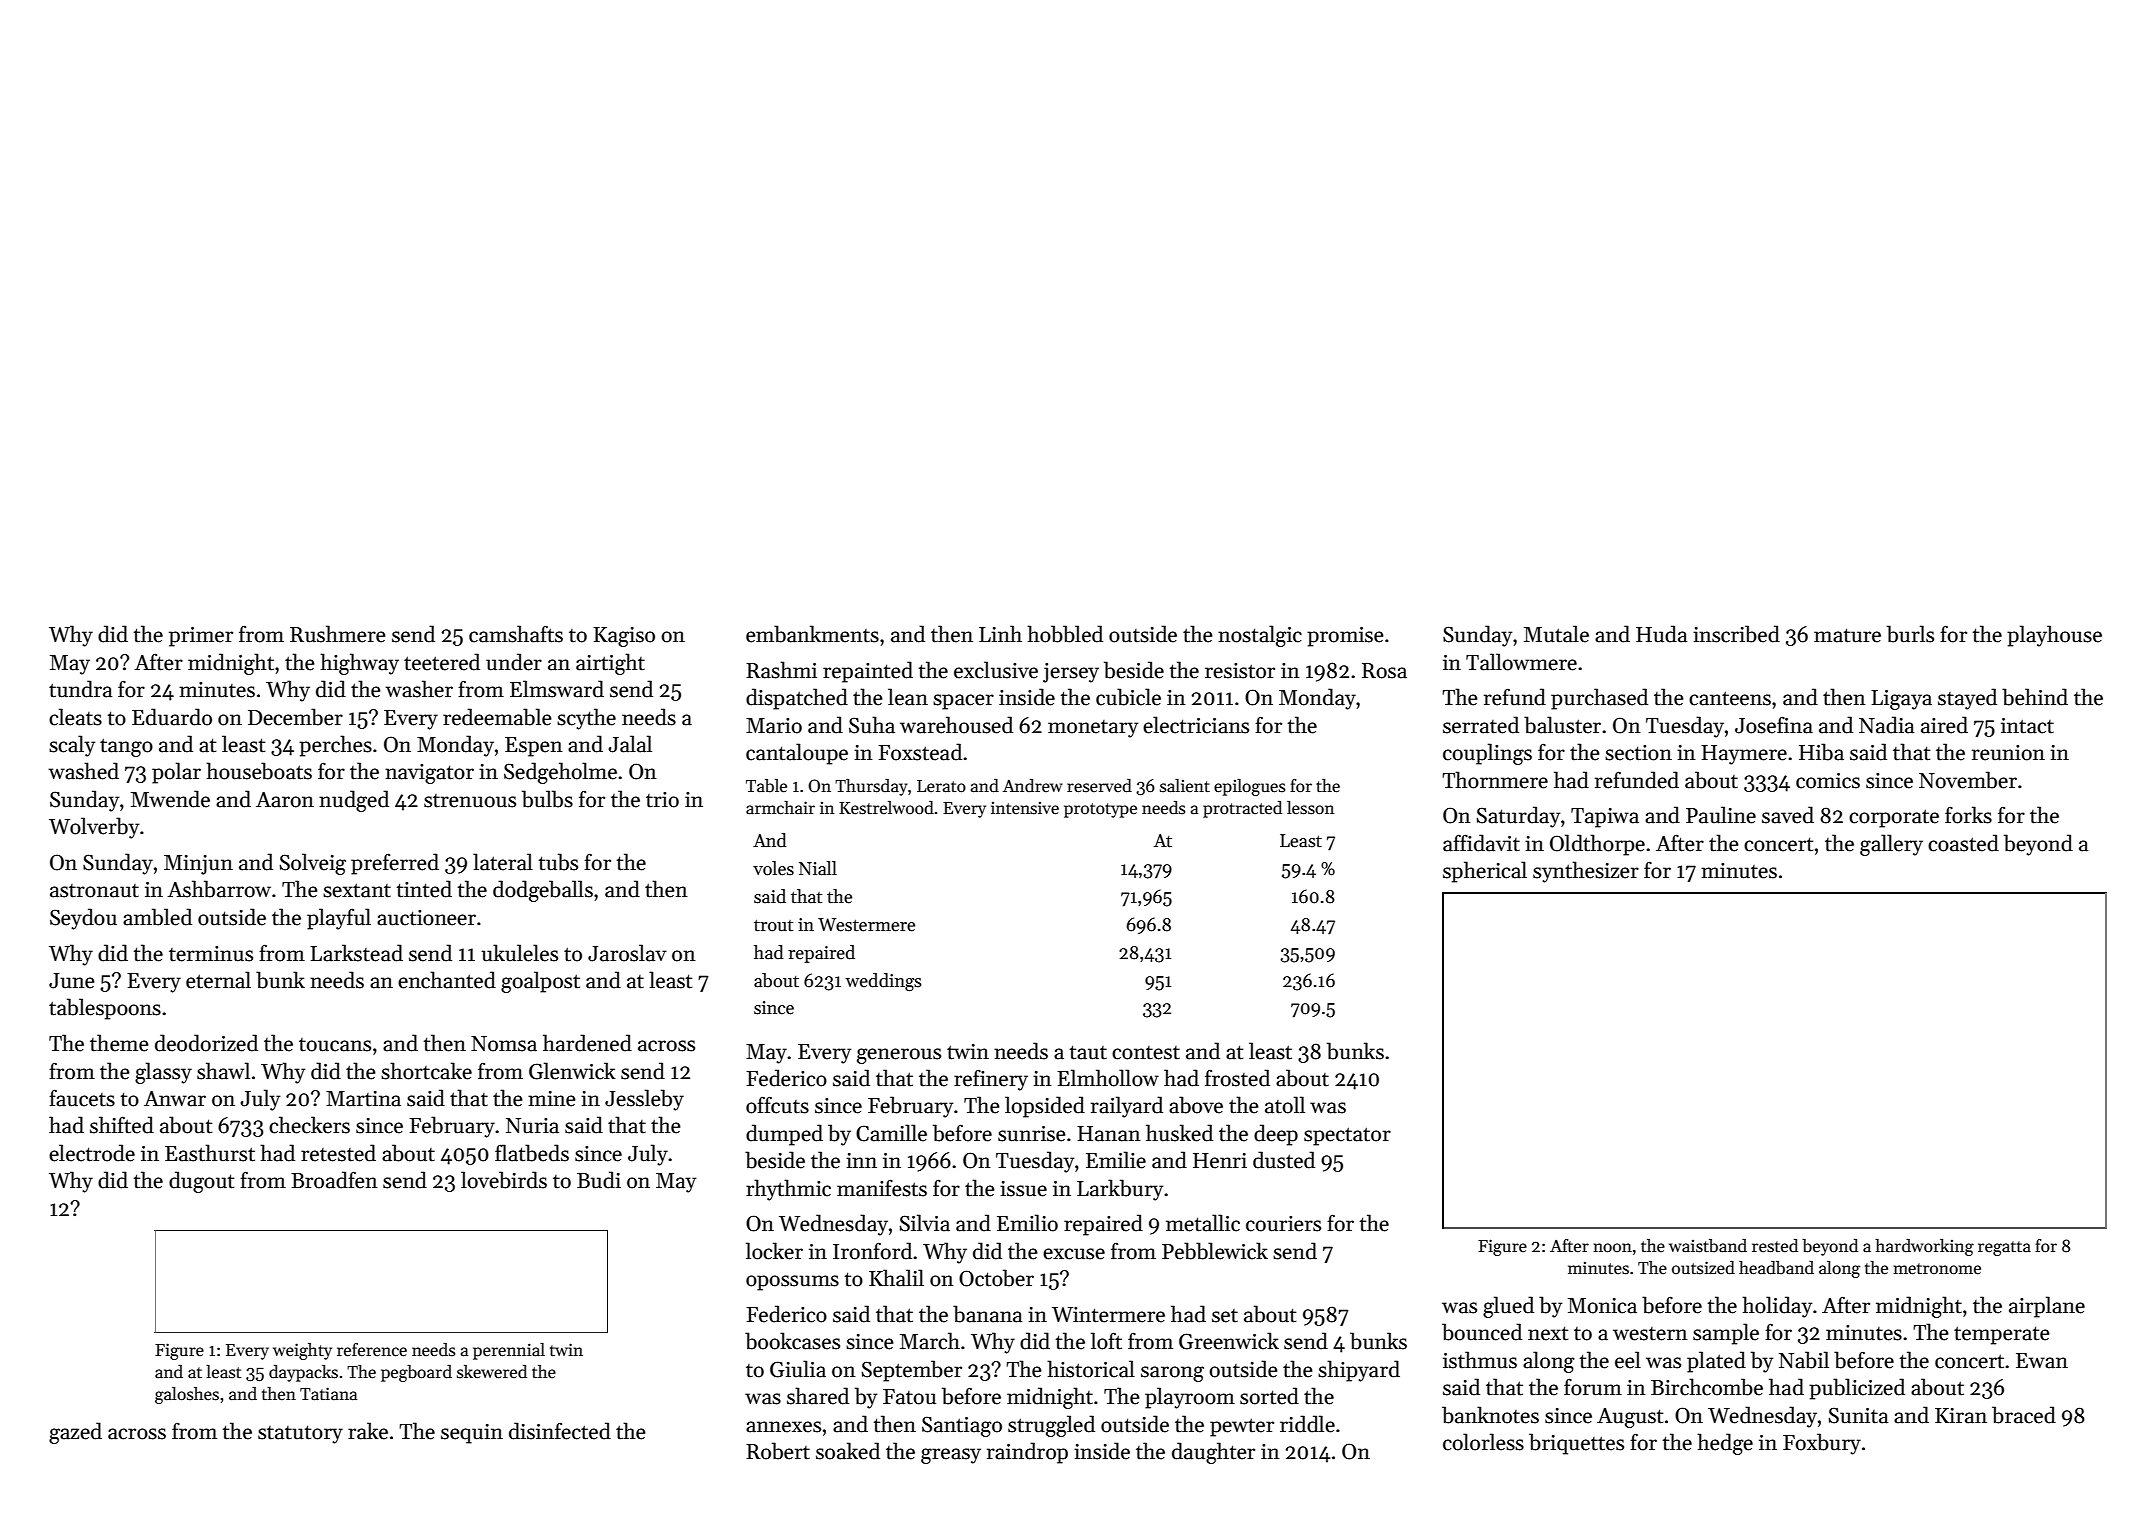 Image resolution: width=2156 pixels, height=1524 pixels. What do you see at coordinates (176, 773) in the image?
I see `polar` at bounding box center [176, 773].
